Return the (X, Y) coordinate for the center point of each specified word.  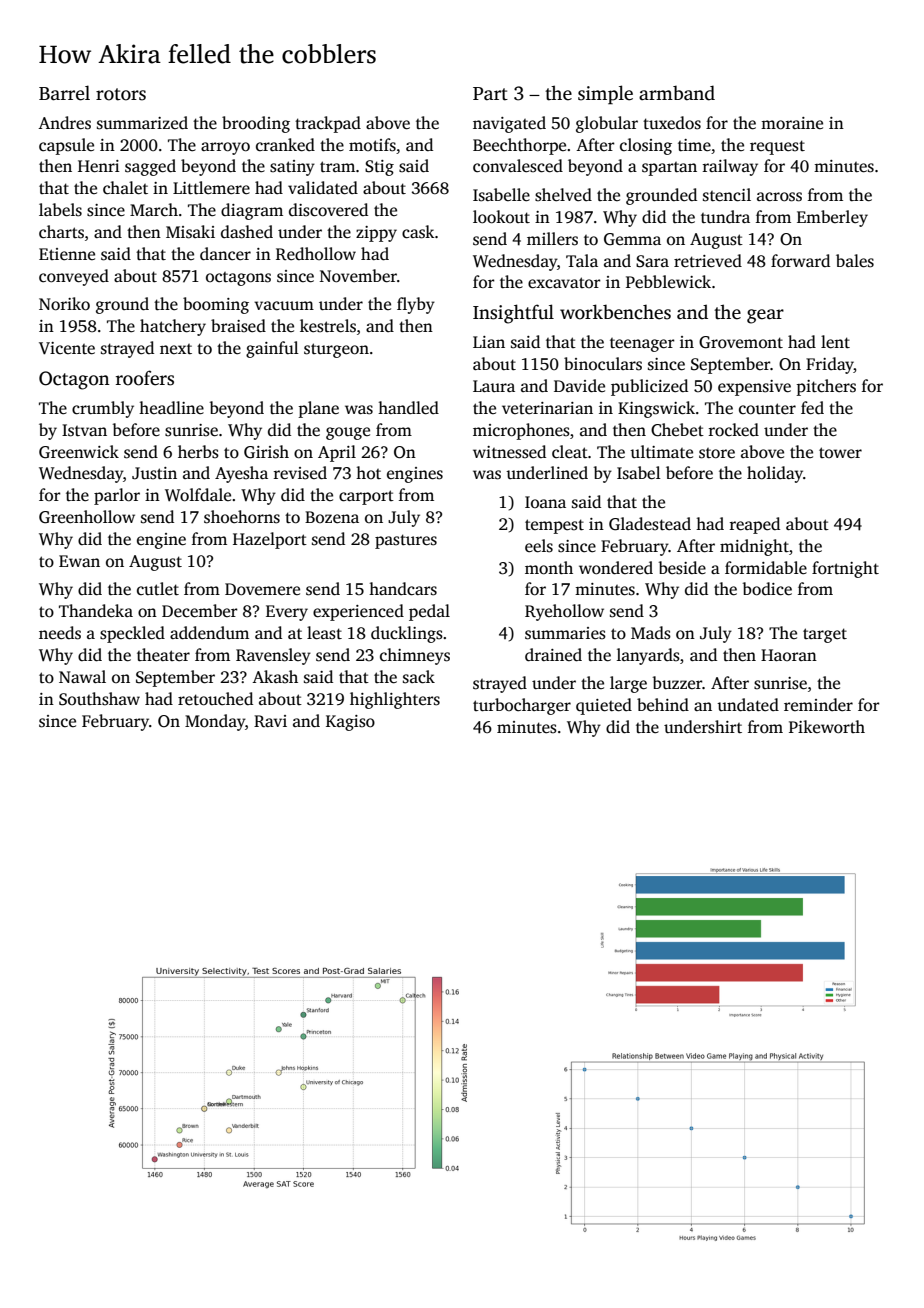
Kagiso (350, 723)
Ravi (270, 721)
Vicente (67, 348)
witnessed (509, 452)
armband (677, 93)
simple (605, 95)
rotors (121, 94)
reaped (755, 525)
